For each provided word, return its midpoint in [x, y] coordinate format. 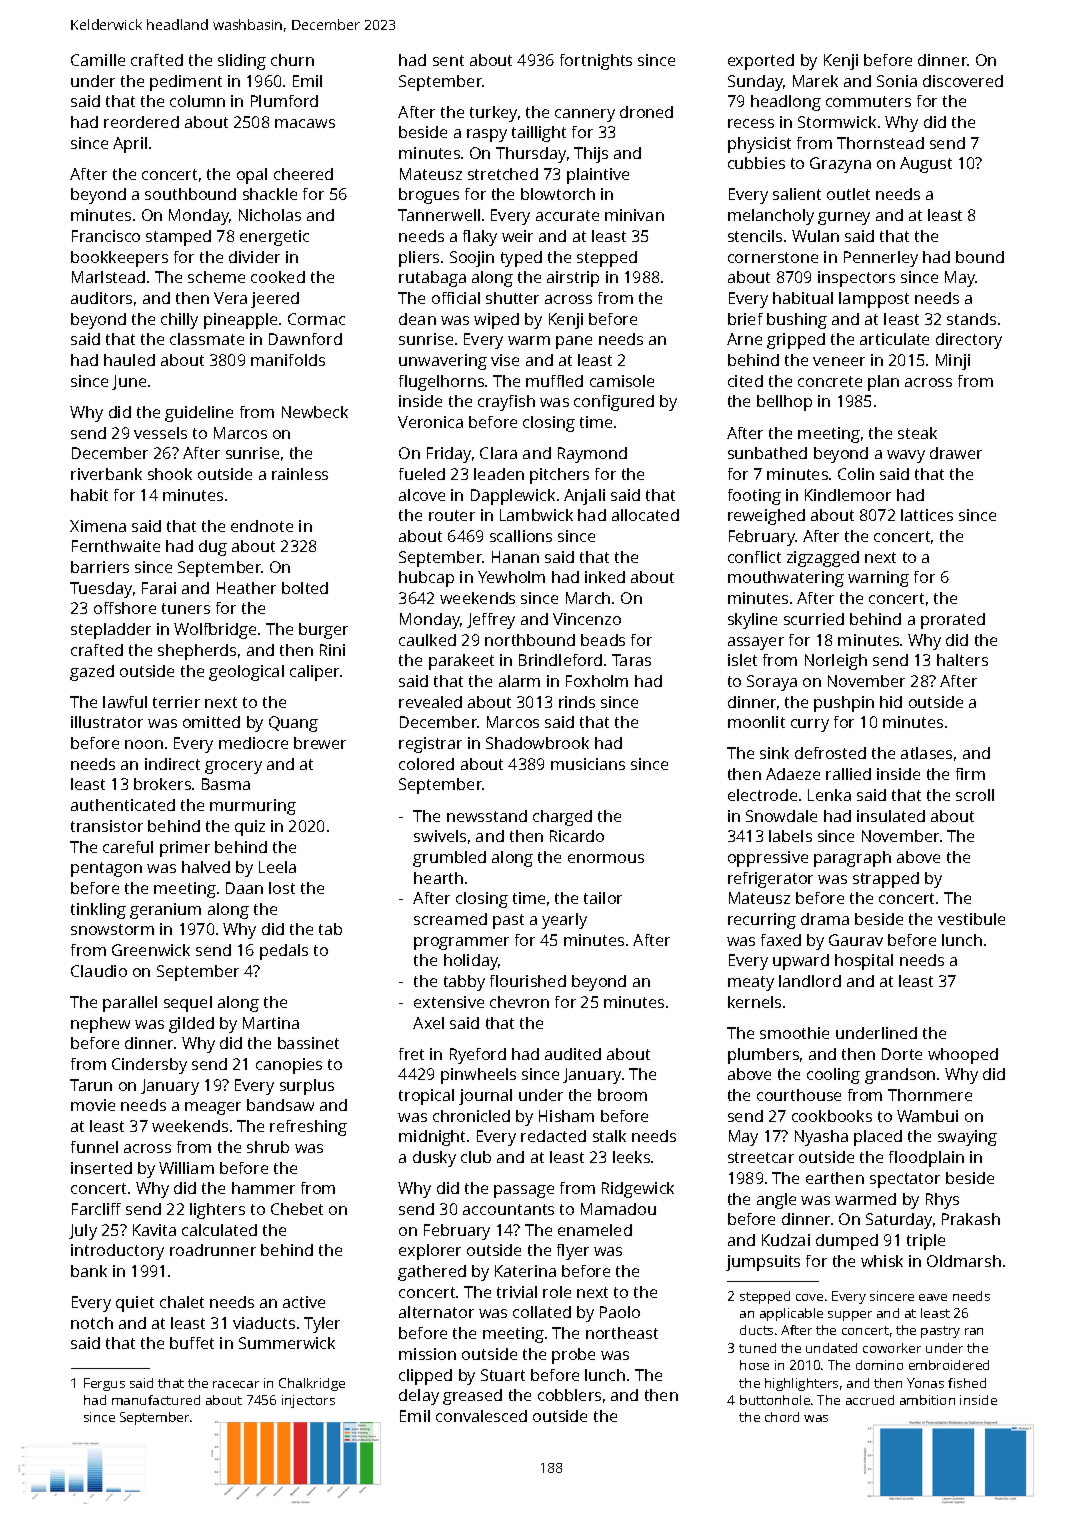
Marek [815, 81]
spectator [905, 1180]
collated [542, 1312]
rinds [577, 702]
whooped [963, 1056]
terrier [176, 702]
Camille [98, 60]
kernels [754, 1002]
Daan [244, 888]
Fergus [104, 1384]
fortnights [596, 62]
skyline [752, 621]
